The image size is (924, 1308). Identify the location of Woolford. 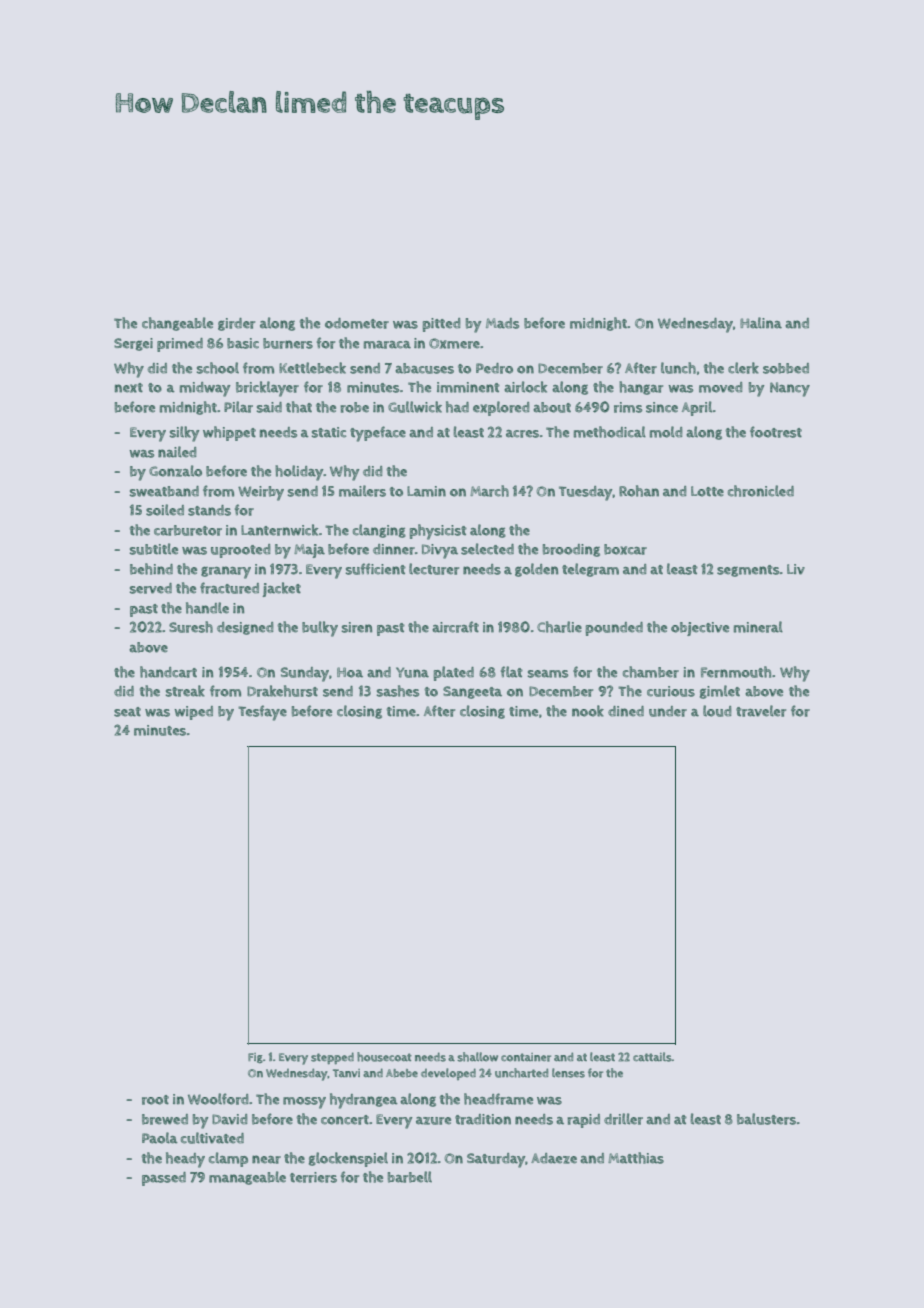
(218, 1099).
